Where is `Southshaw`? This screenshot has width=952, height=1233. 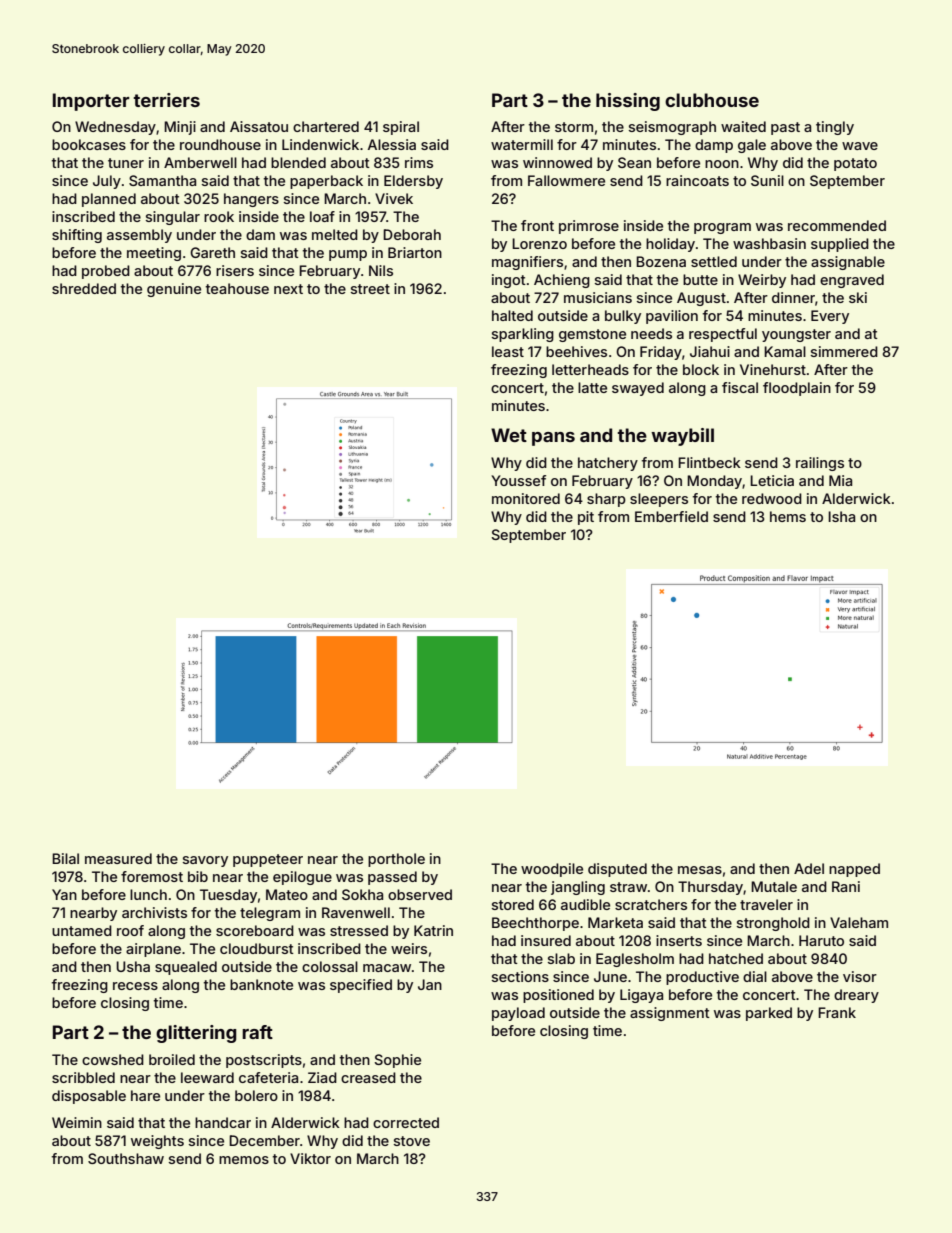
Southshaw is located at coordinates (126, 1158).
